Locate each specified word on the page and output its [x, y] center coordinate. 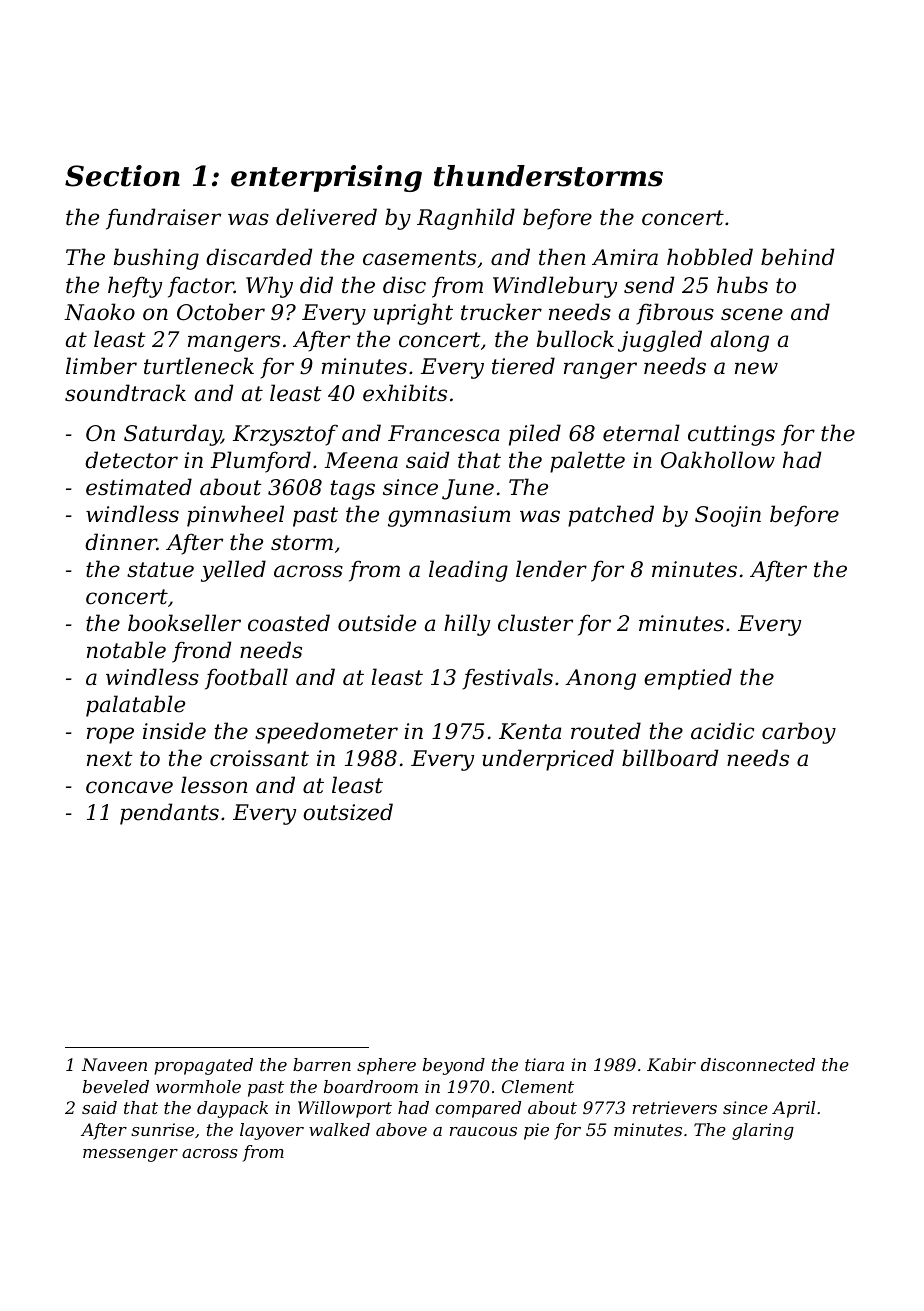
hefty [135, 287]
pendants [169, 814]
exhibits [405, 393]
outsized [348, 812]
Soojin [728, 516]
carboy [799, 733]
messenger [130, 1155]
